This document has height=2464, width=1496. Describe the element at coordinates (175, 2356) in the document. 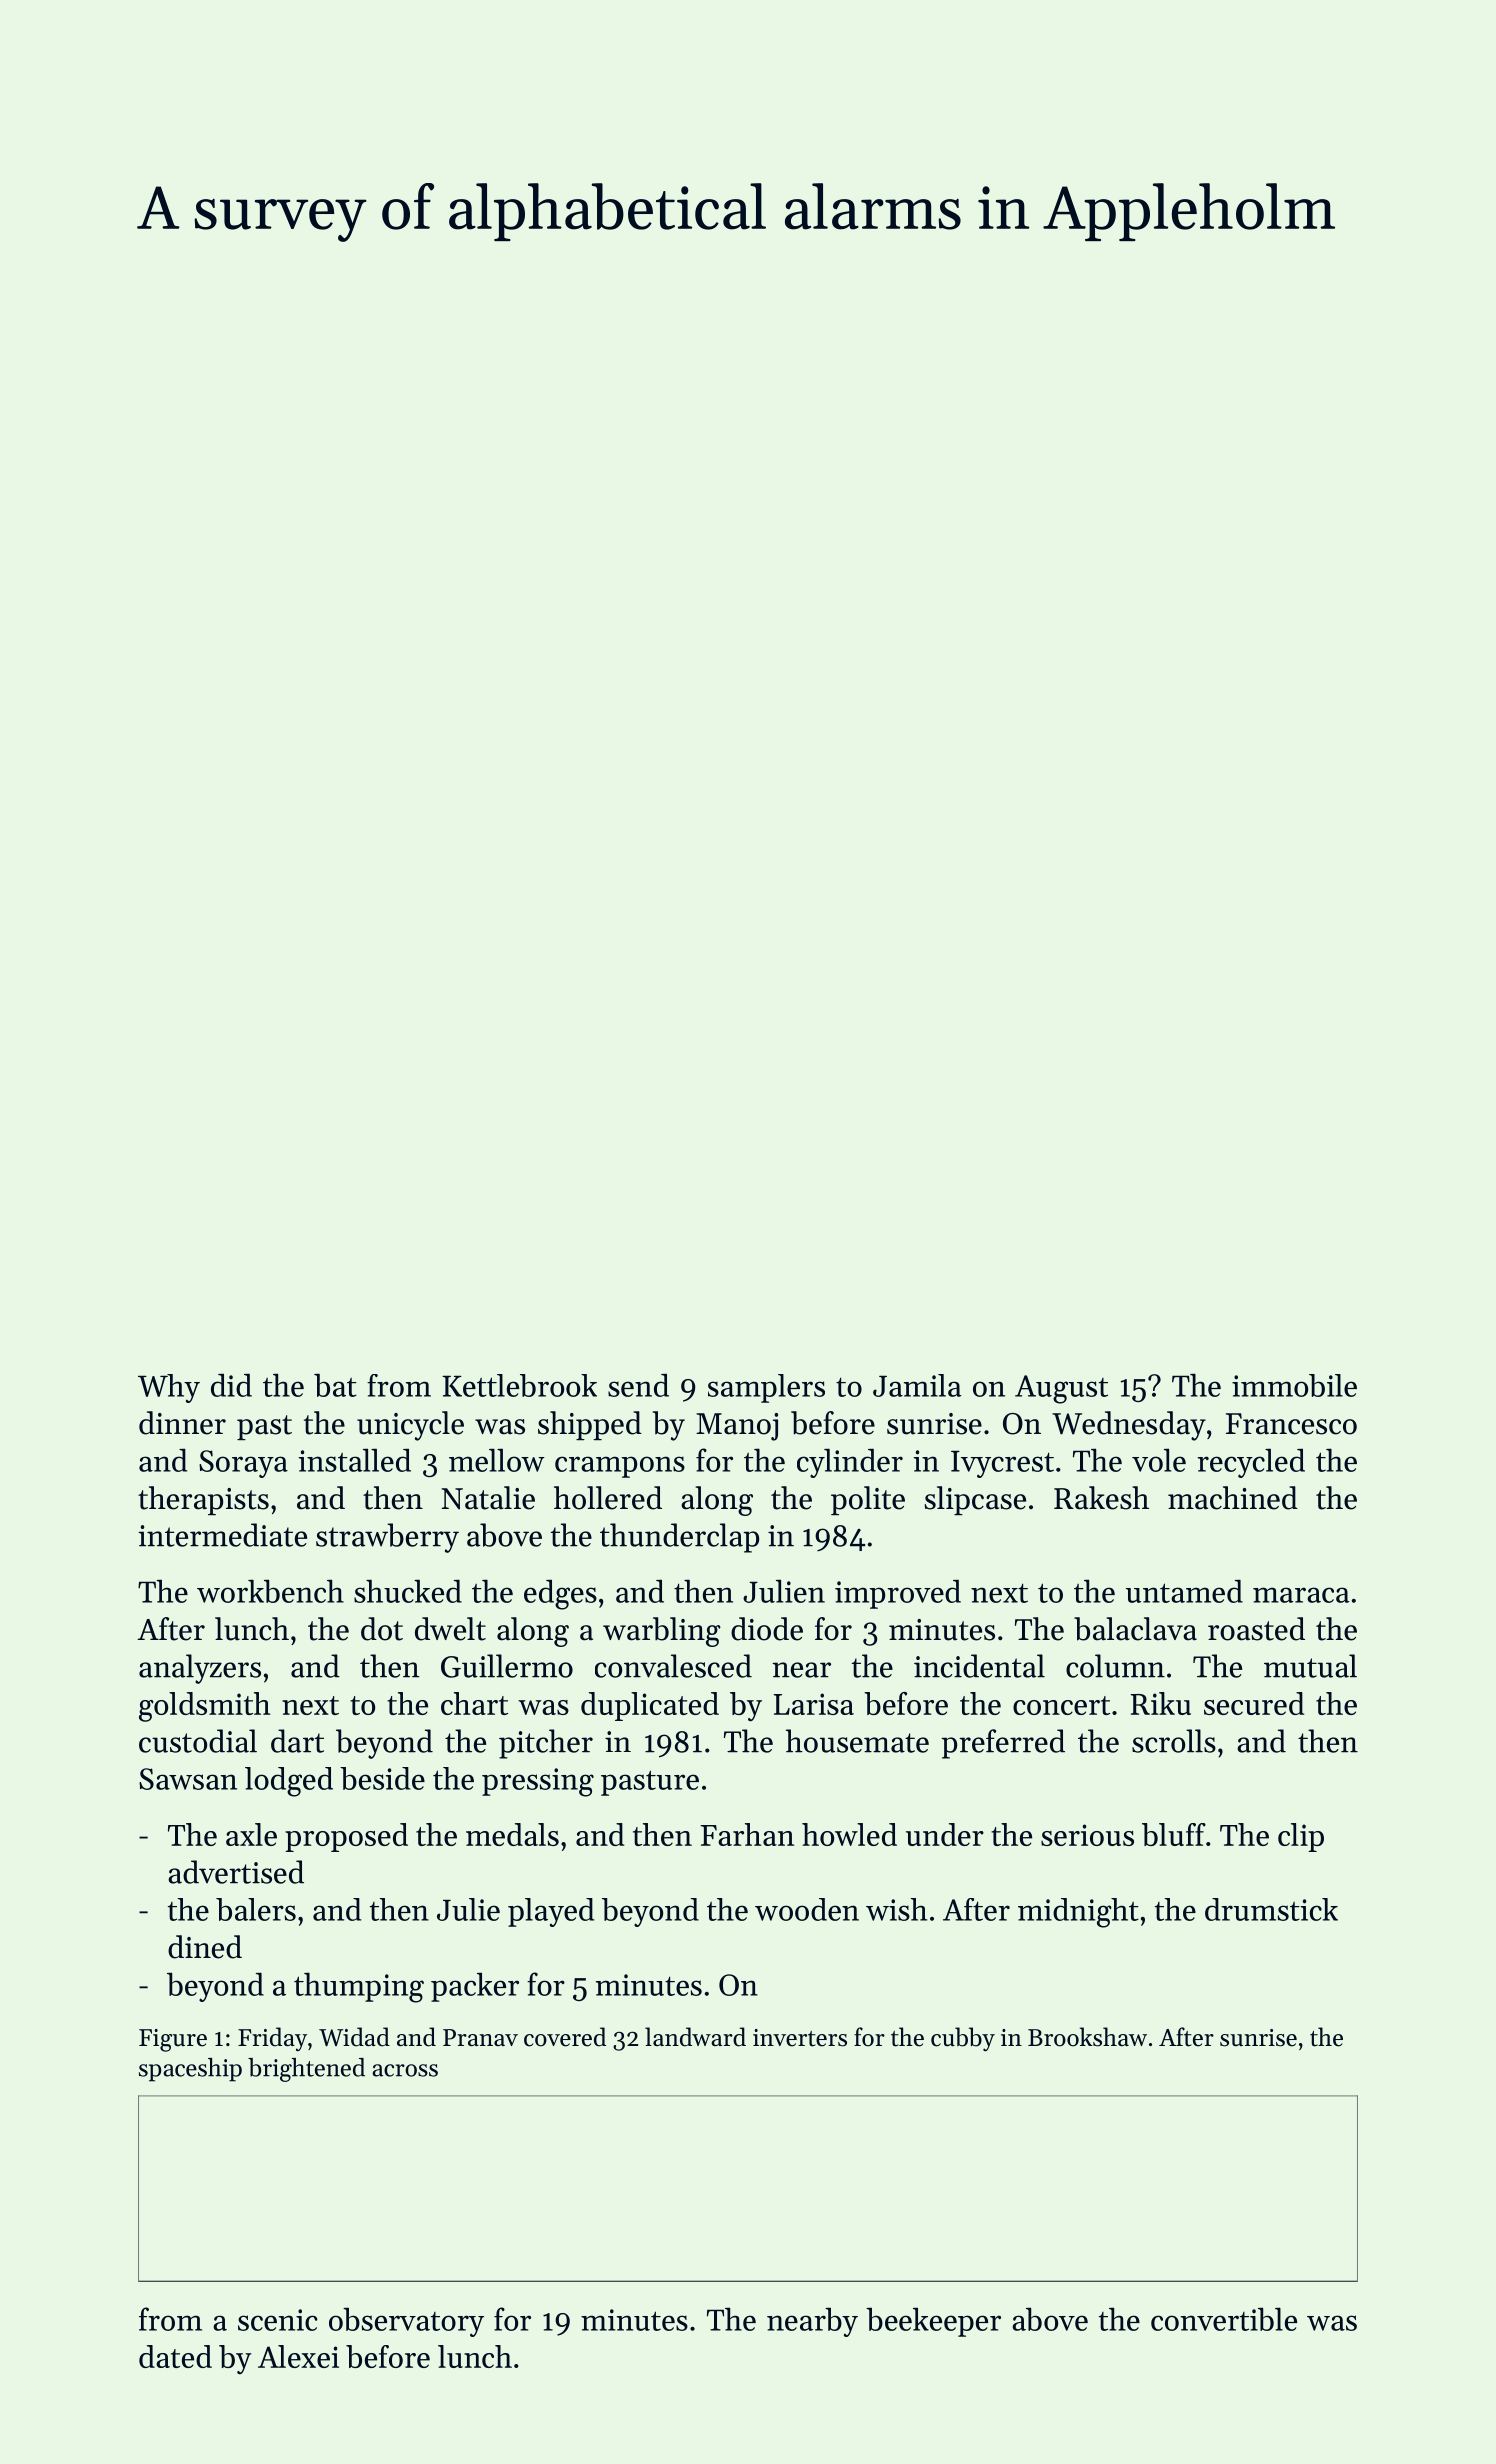

I see `dated` at that location.
